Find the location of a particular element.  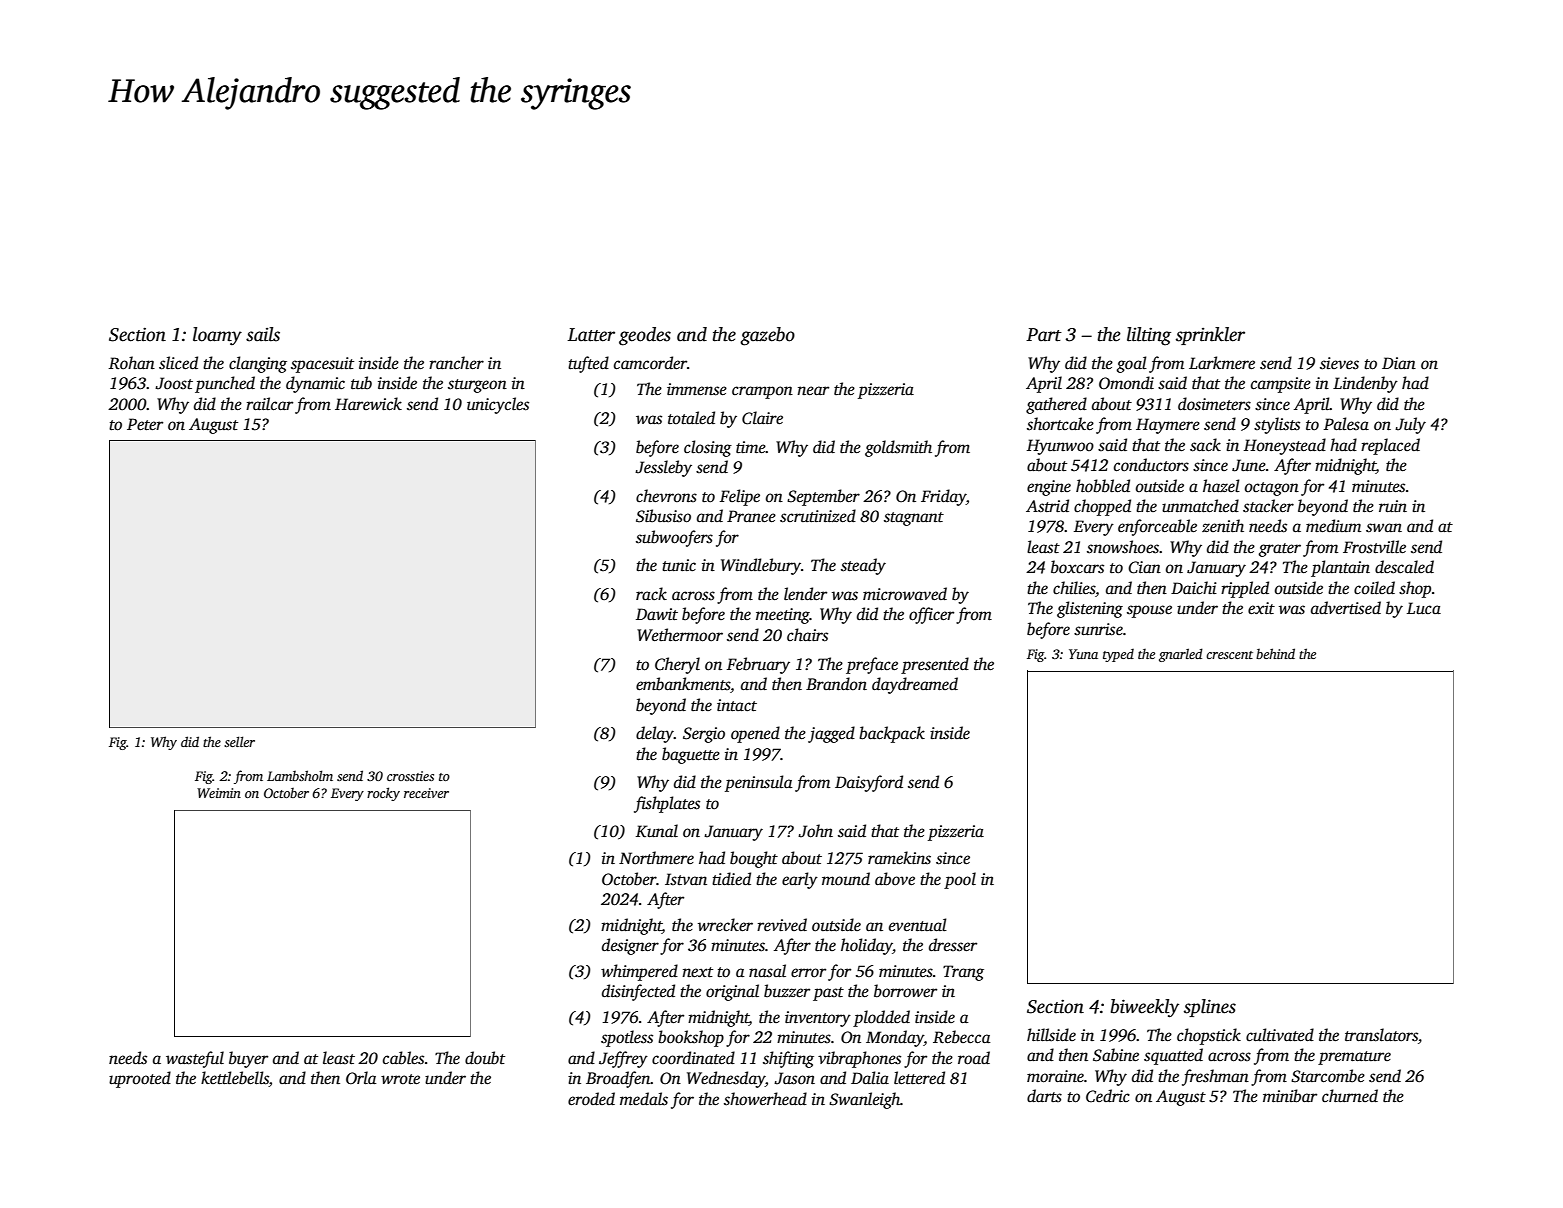

uprooted is located at coordinates (140, 1079).
